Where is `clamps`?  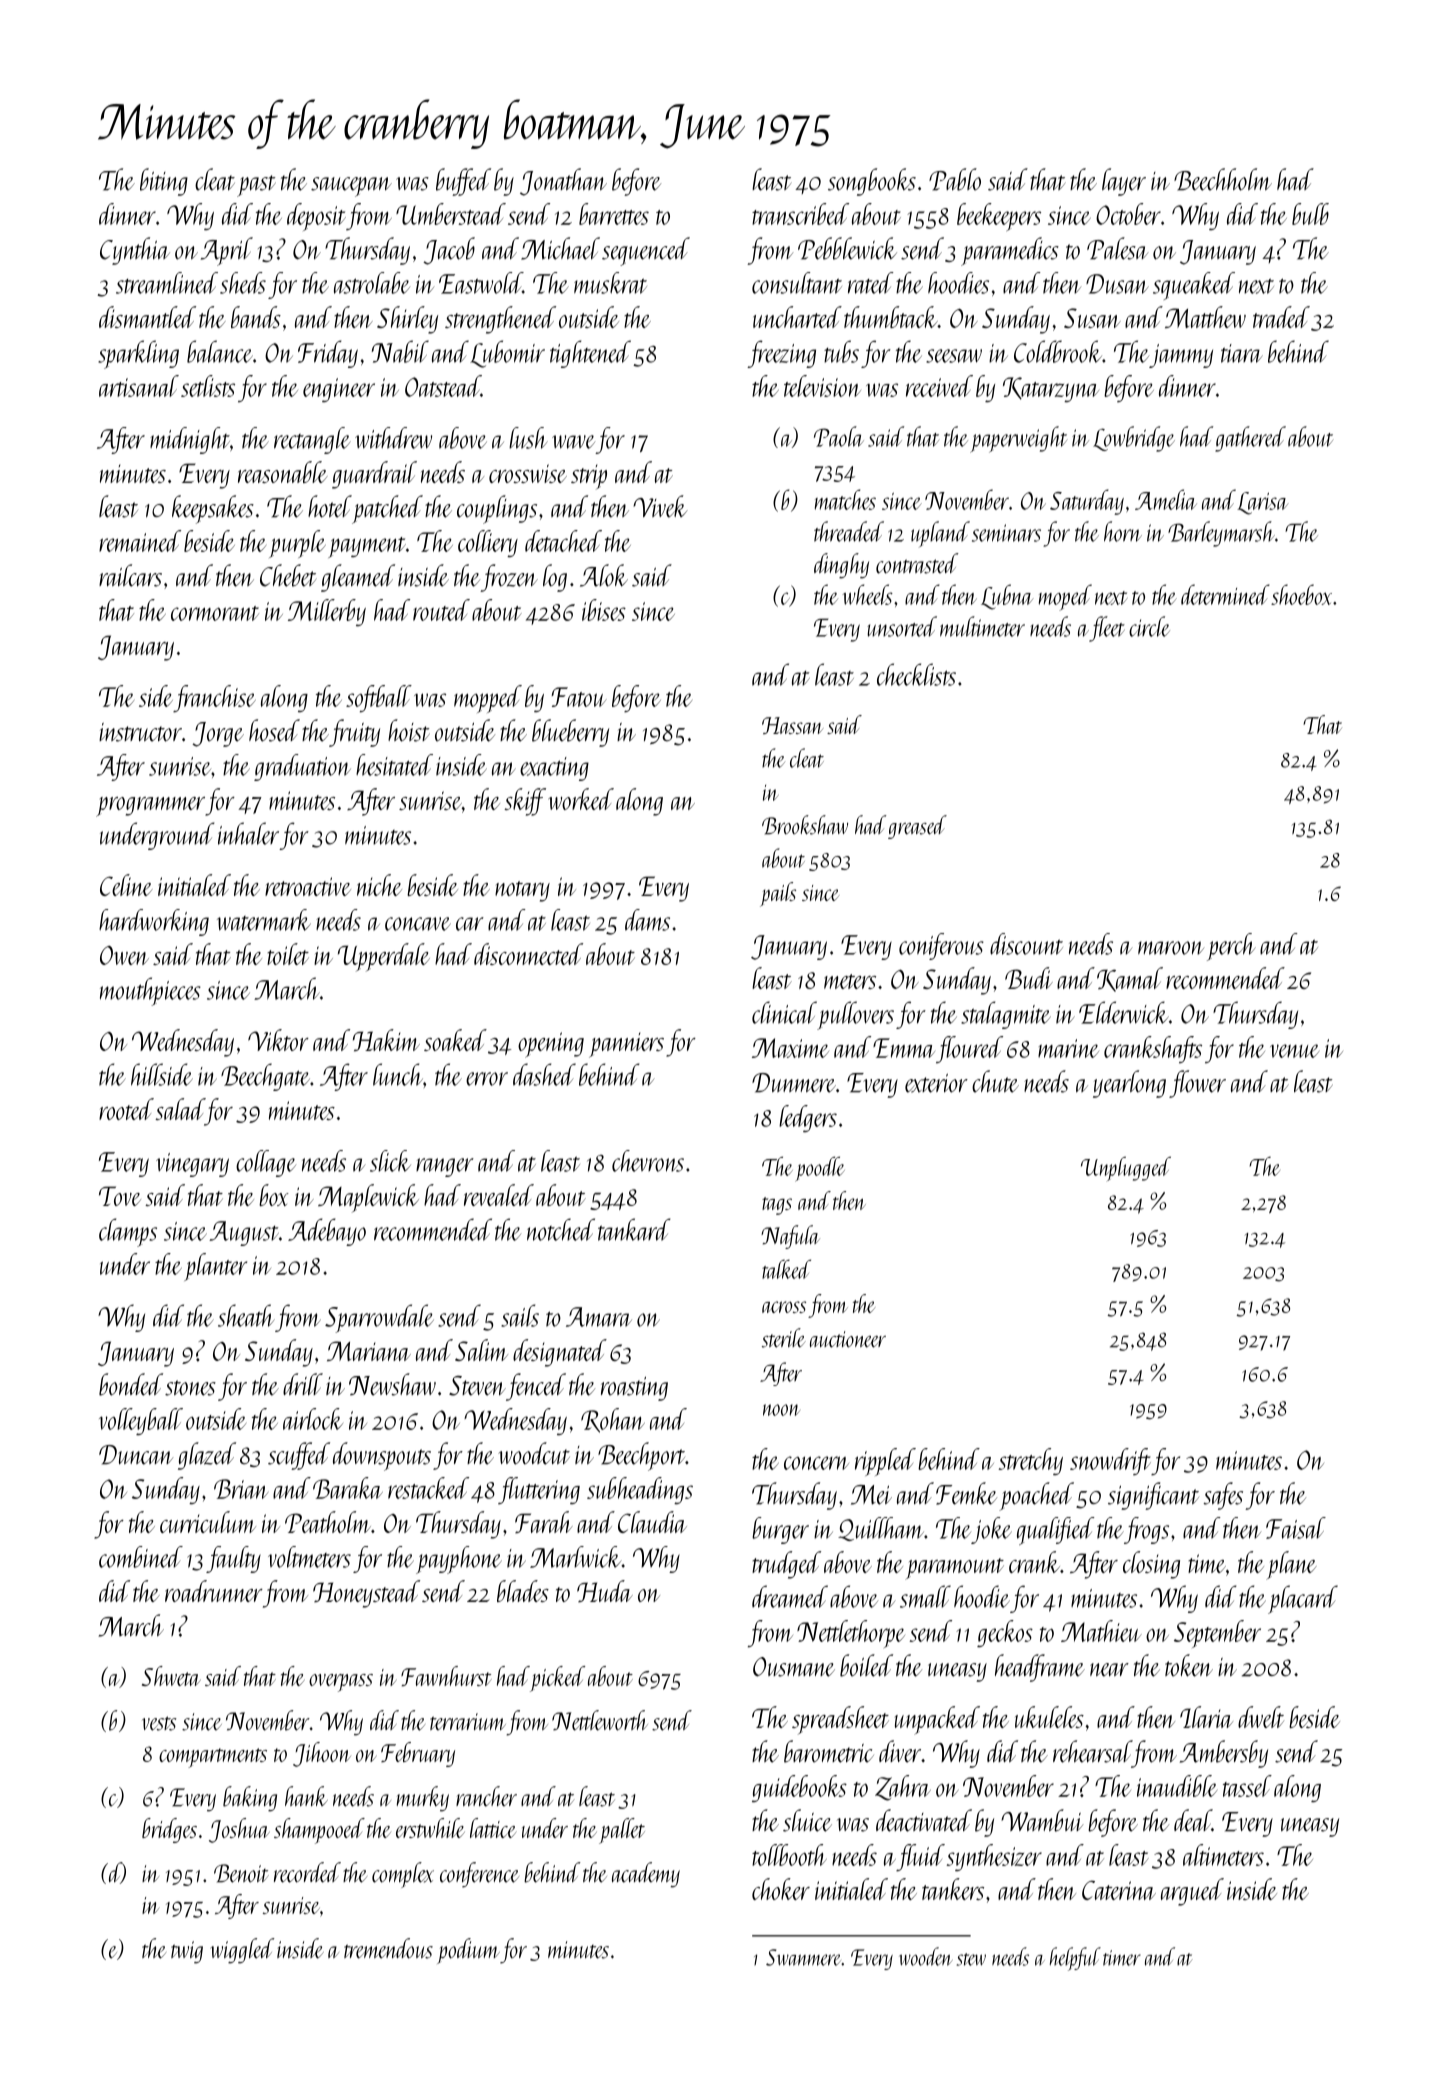
clamps is located at coordinates (128, 1232).
